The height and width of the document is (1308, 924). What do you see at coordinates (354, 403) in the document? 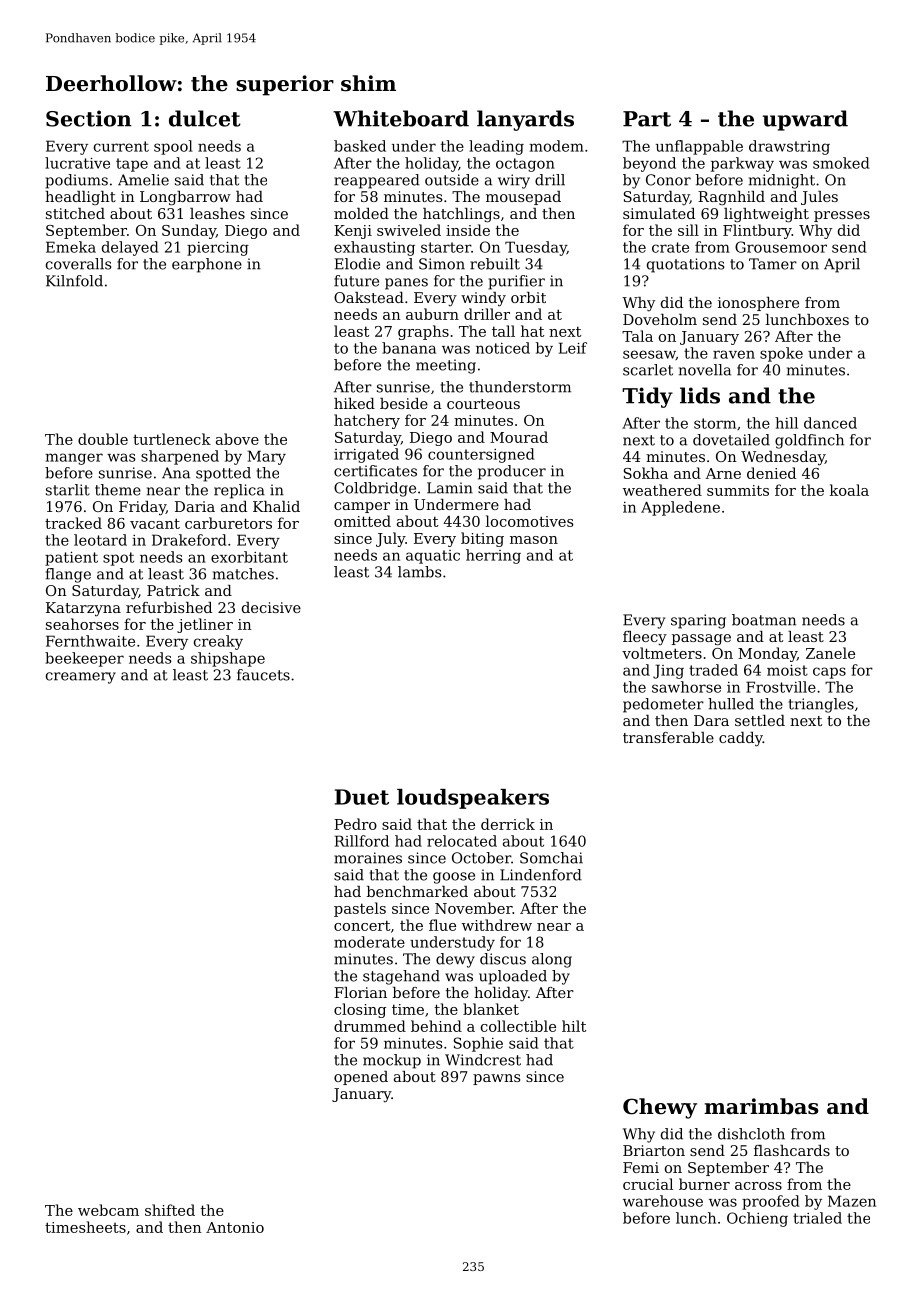
I see `hiked` at bounding box center [354, 403].
